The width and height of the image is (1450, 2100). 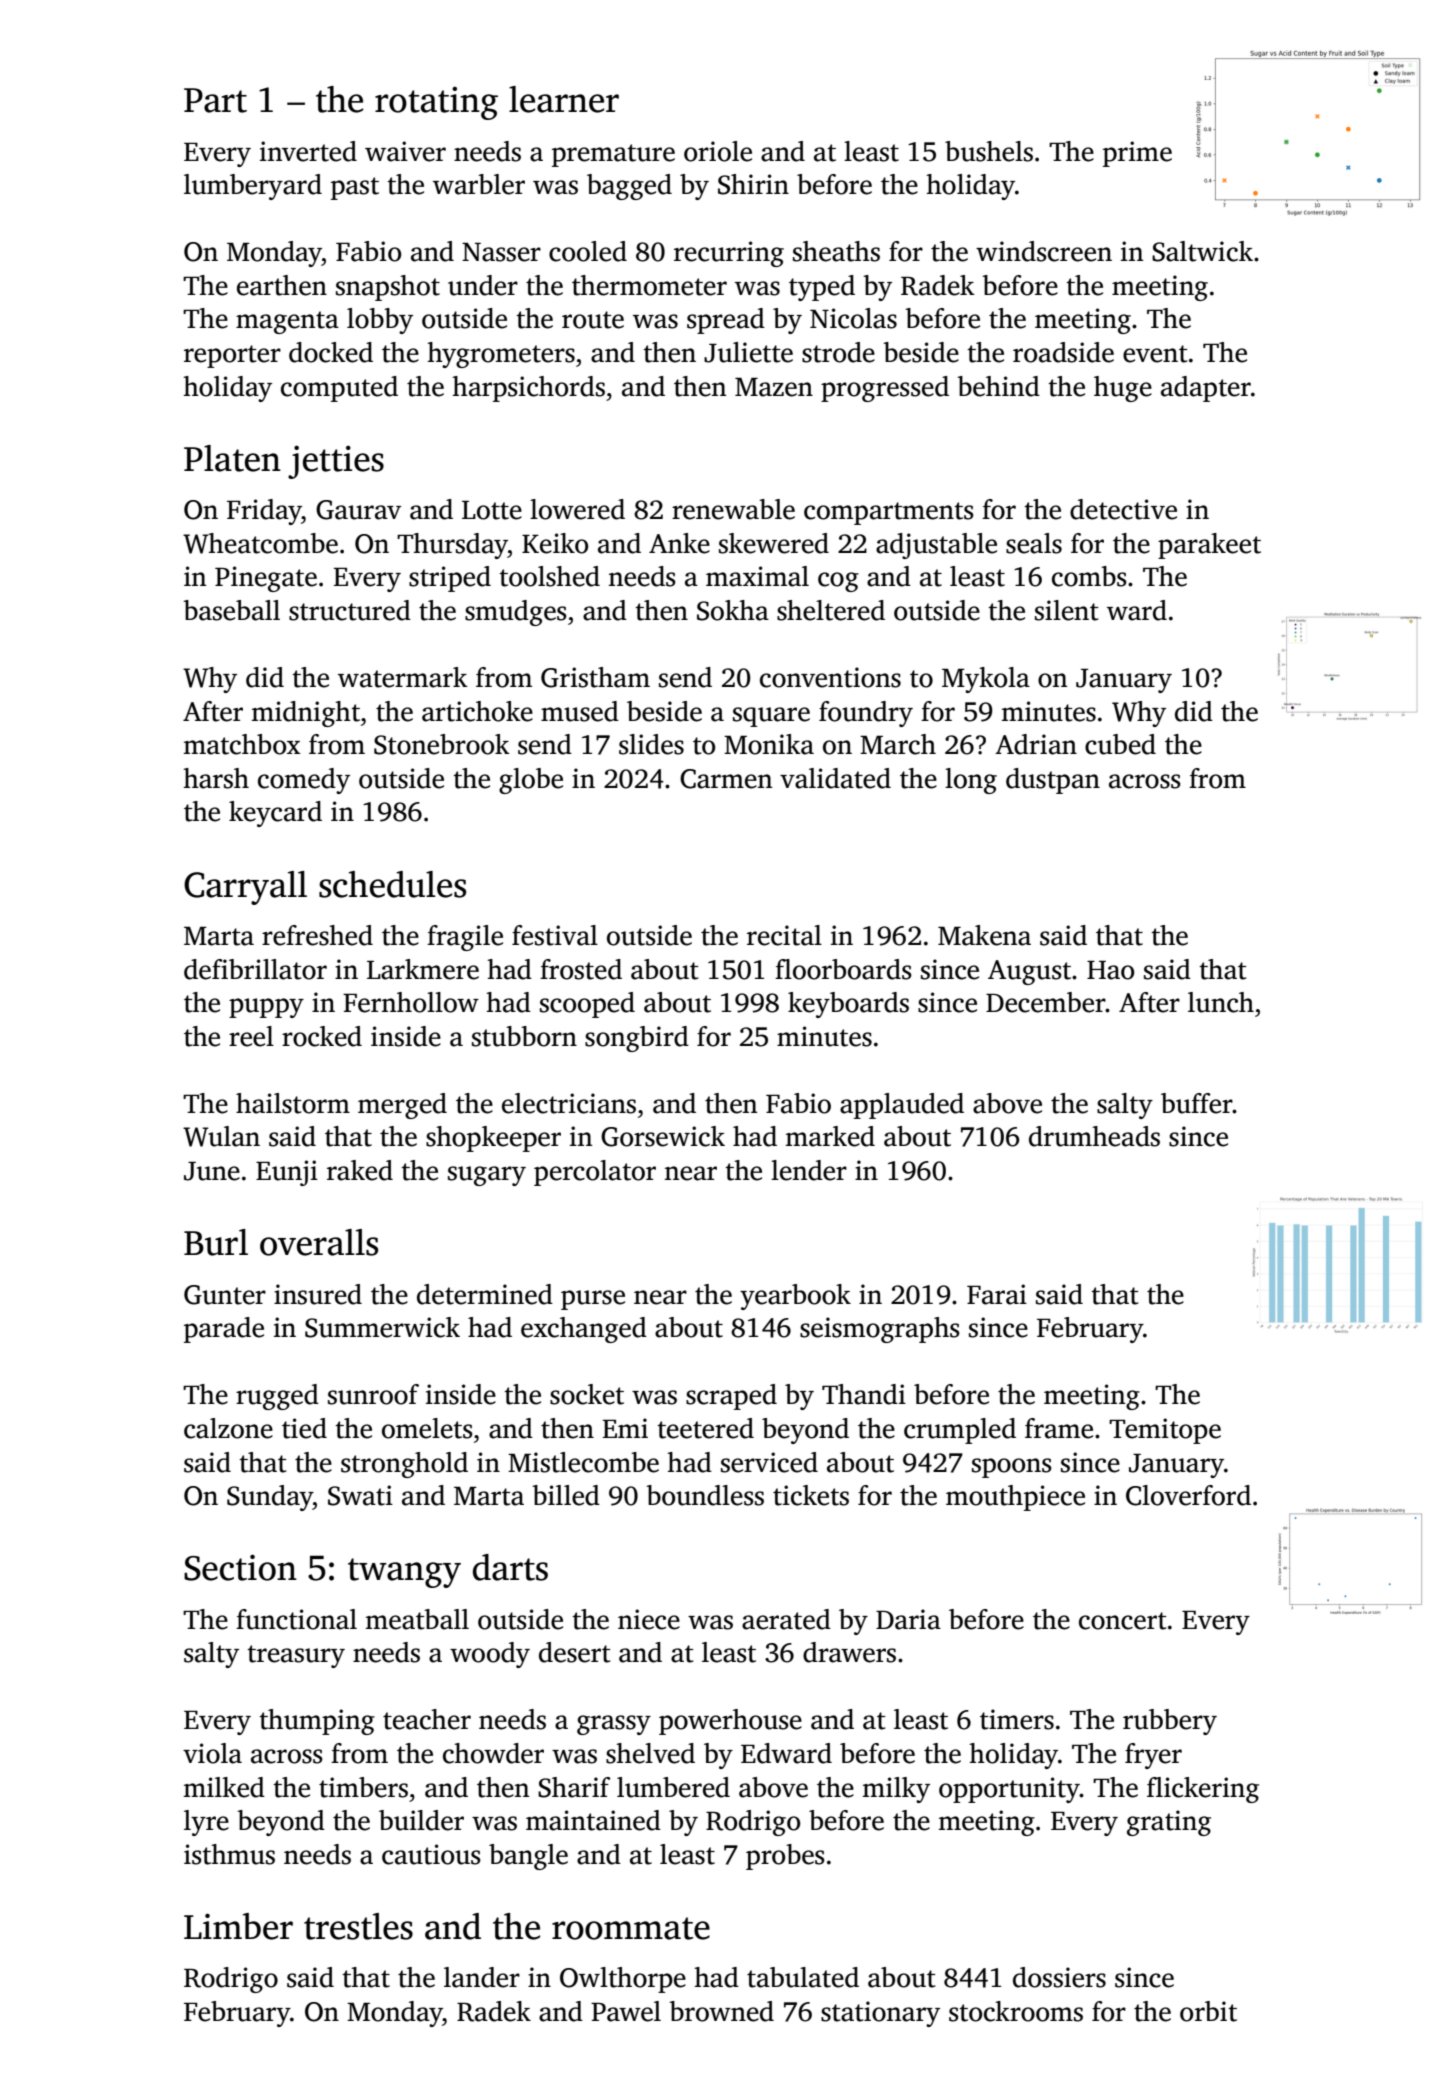 I want to click on electricians, so click(x=569, y=1103).
